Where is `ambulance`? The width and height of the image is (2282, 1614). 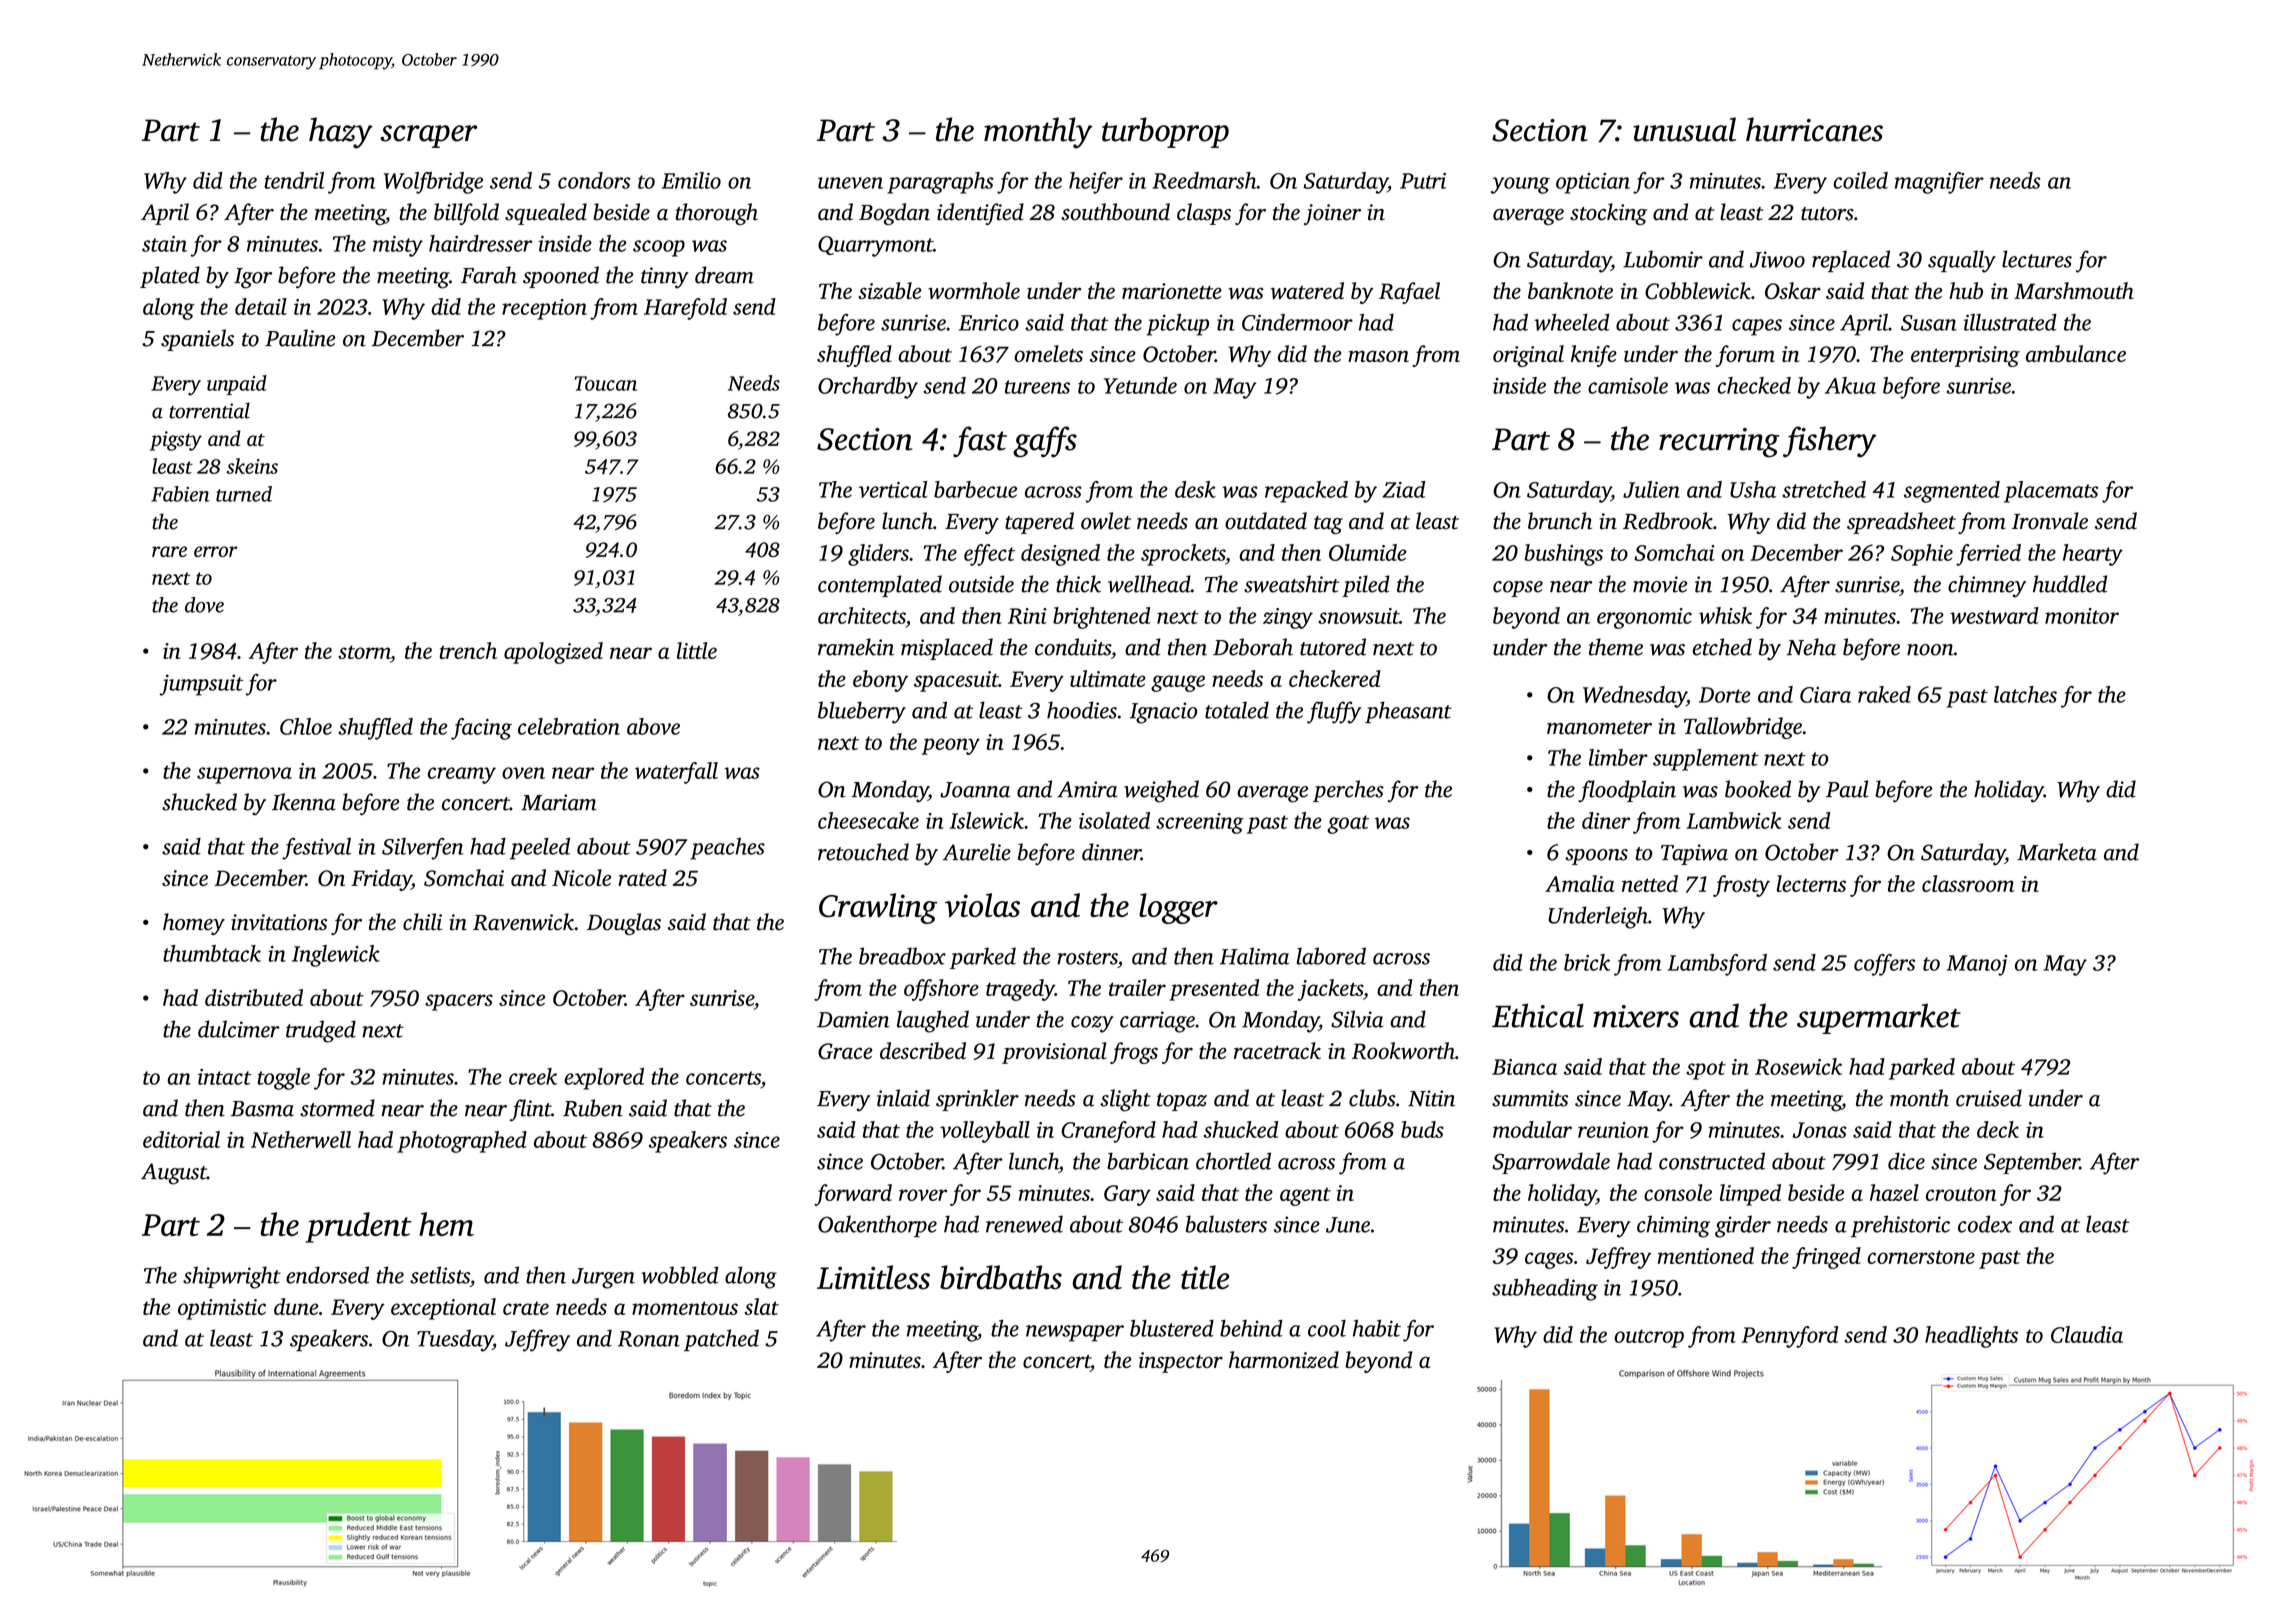
ambulance is located at coordinates (2076, 353).
